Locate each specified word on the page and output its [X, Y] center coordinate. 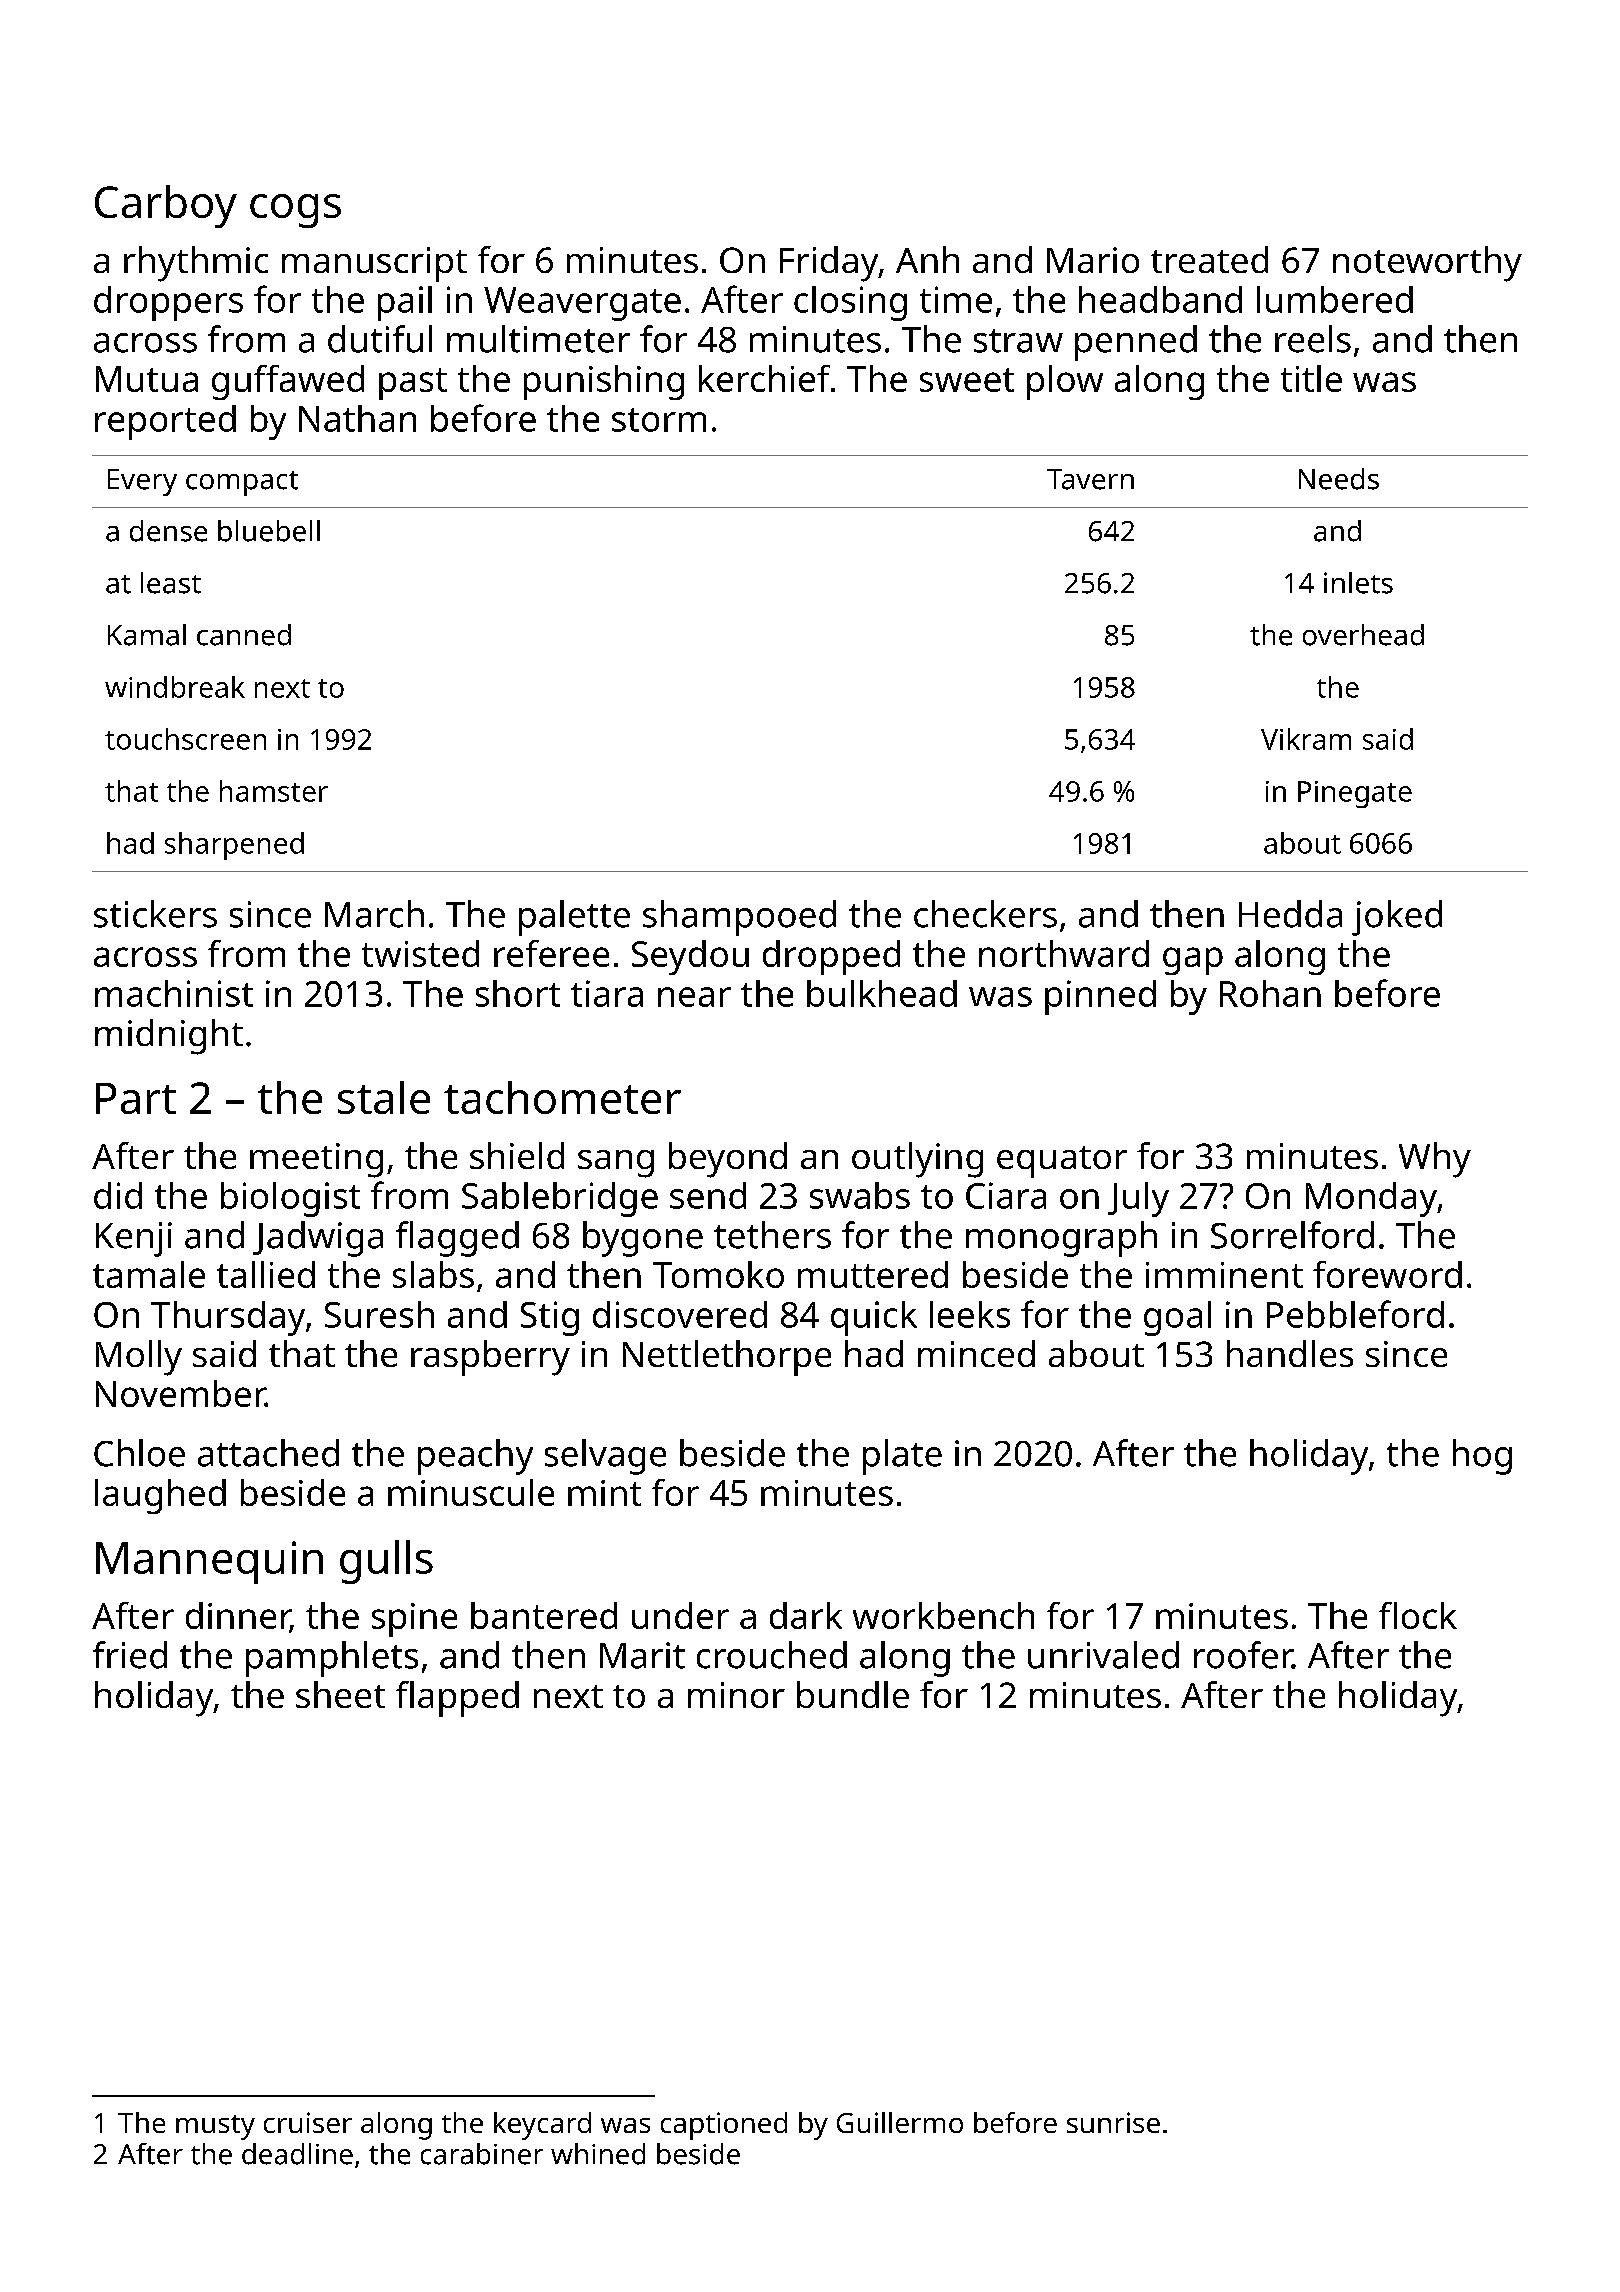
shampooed [739, 918]
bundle [853, 1694]
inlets [1358, 583]
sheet [340, 1694]
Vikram [1306, 739]
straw [1018, 341]
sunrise [1113, 2122]
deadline [297, 2154]
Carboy [166, 206]
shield [517, 1155]
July [1138, 1199]
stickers [155, 914]
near [694, 997]
